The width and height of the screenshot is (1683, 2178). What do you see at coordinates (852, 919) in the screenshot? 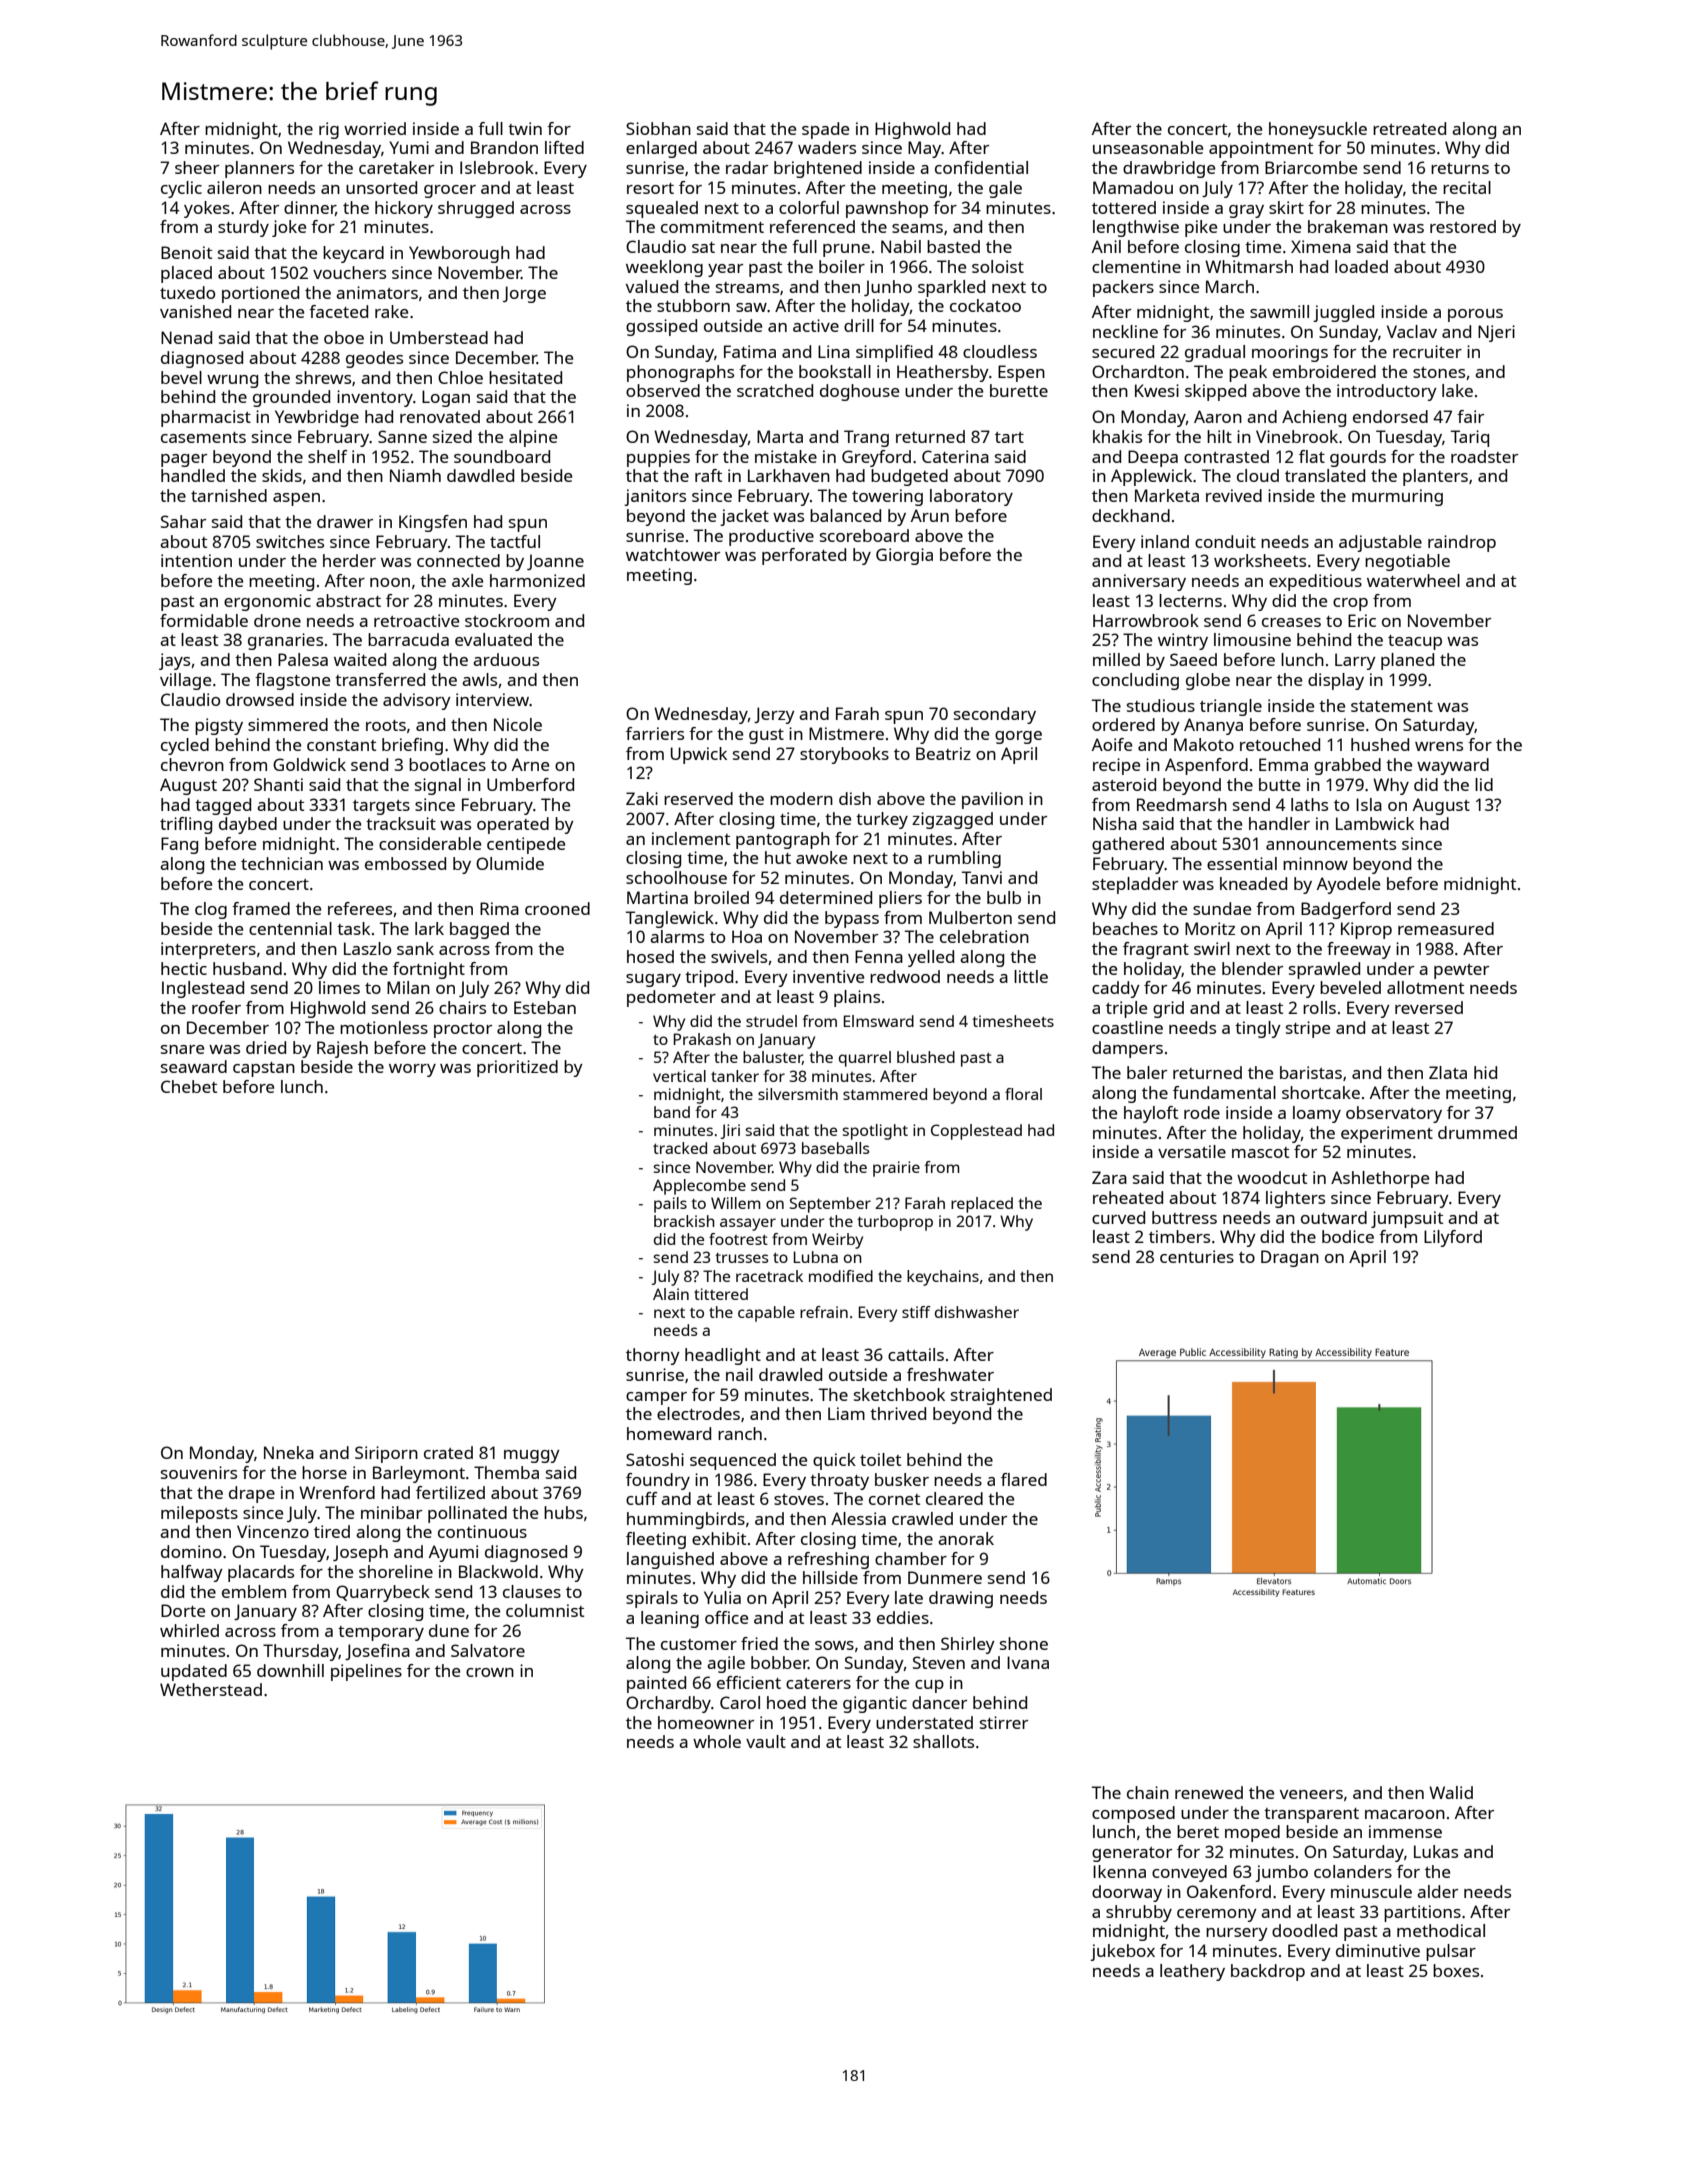
I see `bypass` at bounding box center [852, 919].
